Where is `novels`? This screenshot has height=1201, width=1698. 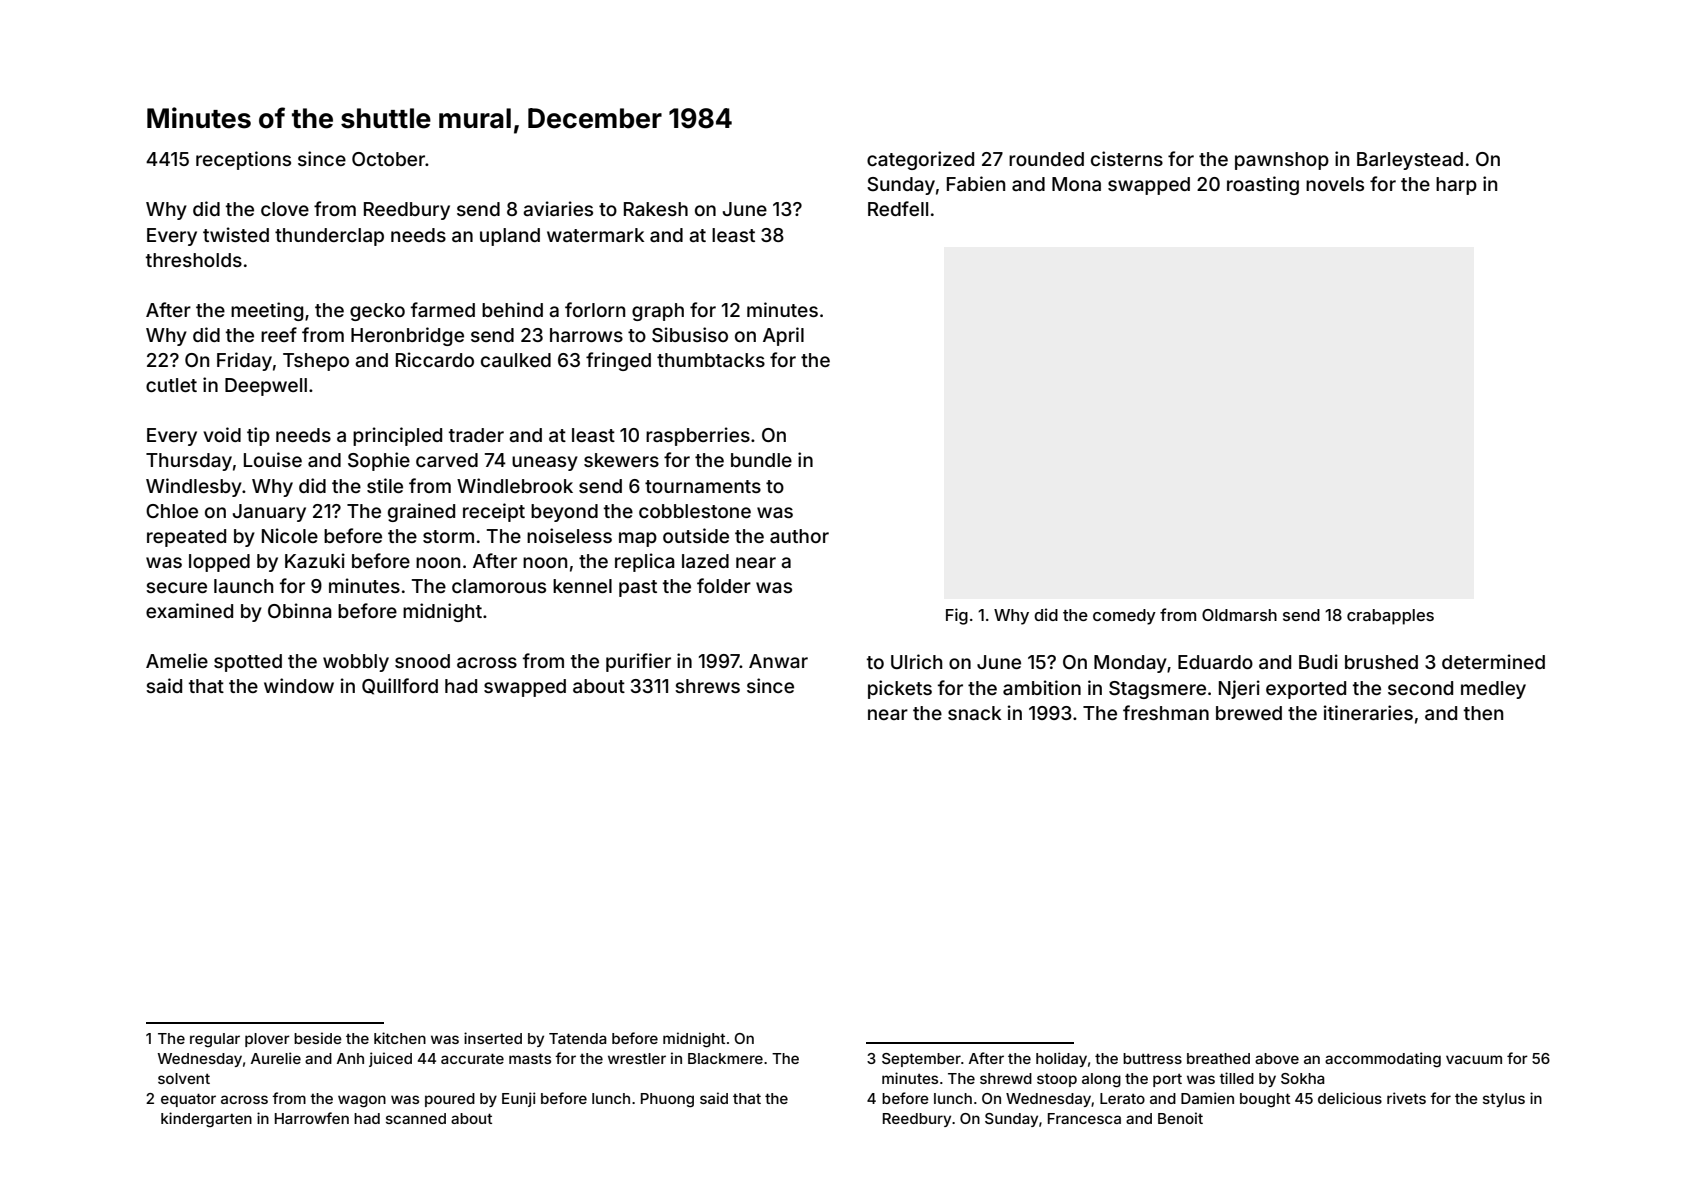 novels is located at coordinates (1335, 184).
